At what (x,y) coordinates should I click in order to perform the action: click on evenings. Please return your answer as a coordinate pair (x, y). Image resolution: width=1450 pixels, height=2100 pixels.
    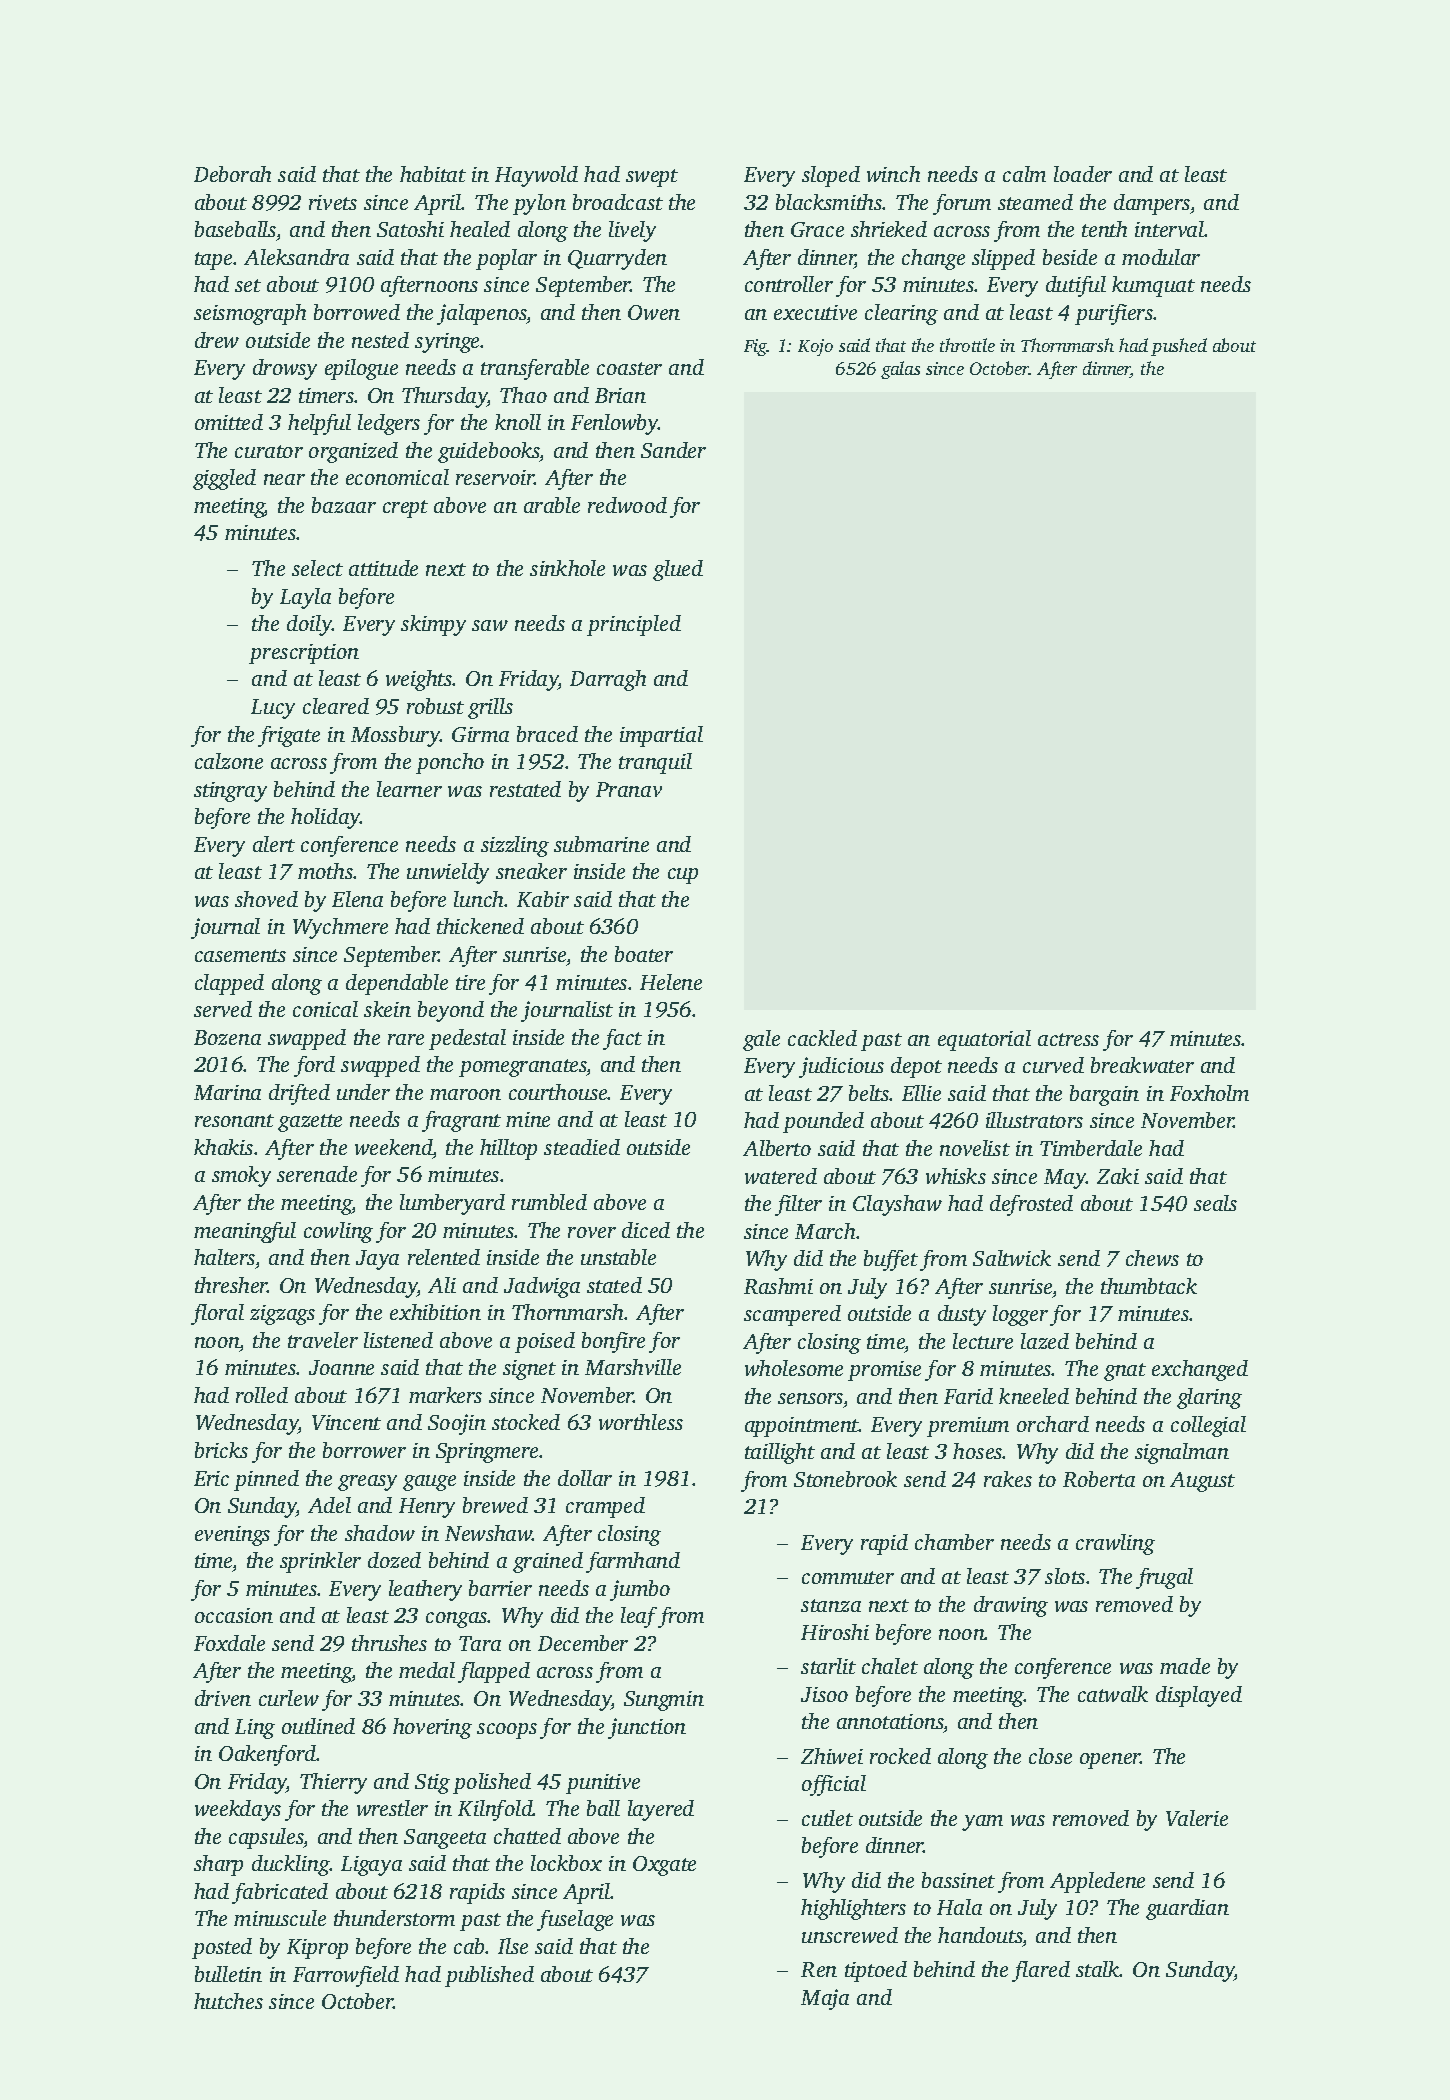
    Looking at the image, I should click on (232, 1536).
